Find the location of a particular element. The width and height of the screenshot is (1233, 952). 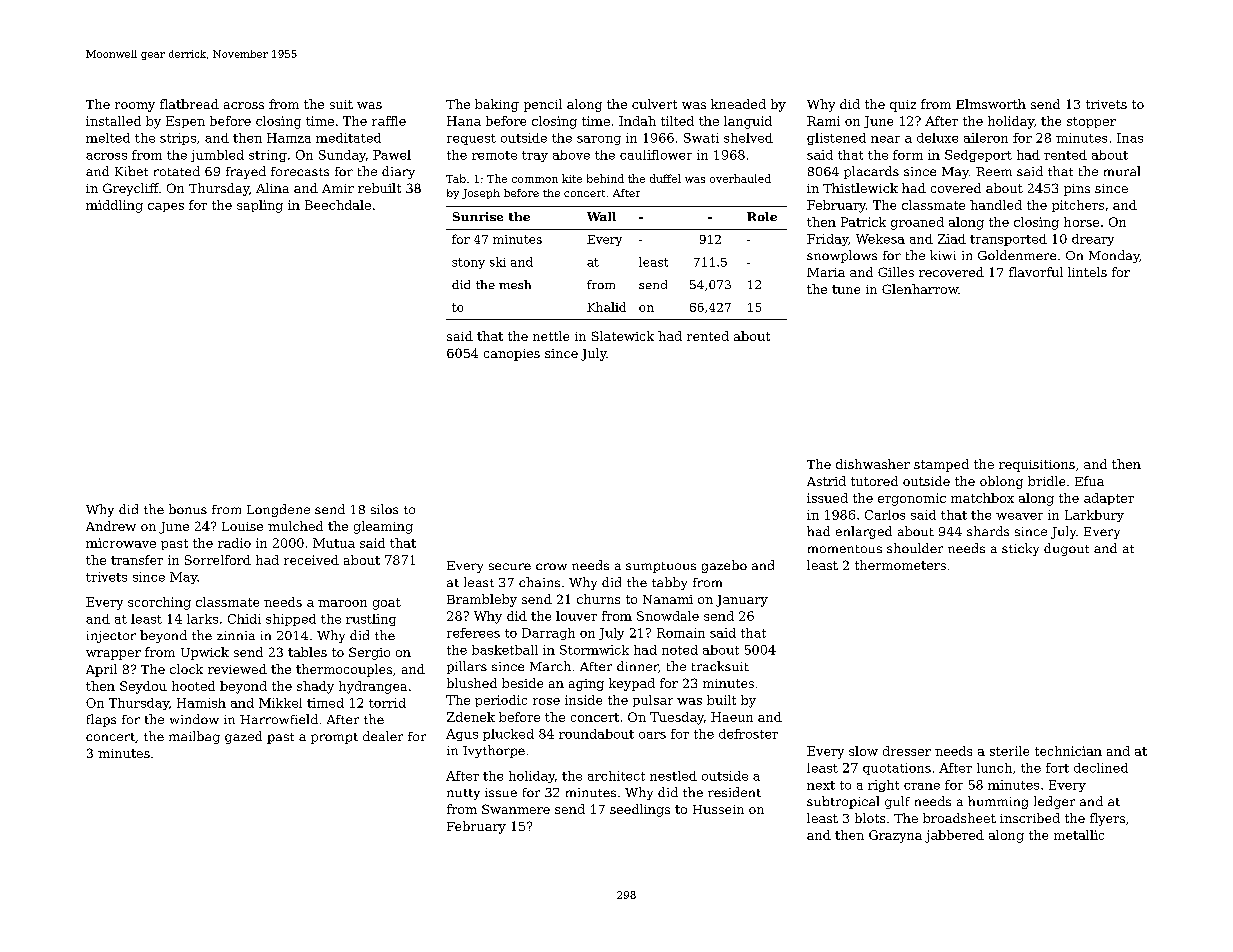

Swanmere is located at coordinates (516, 809).
